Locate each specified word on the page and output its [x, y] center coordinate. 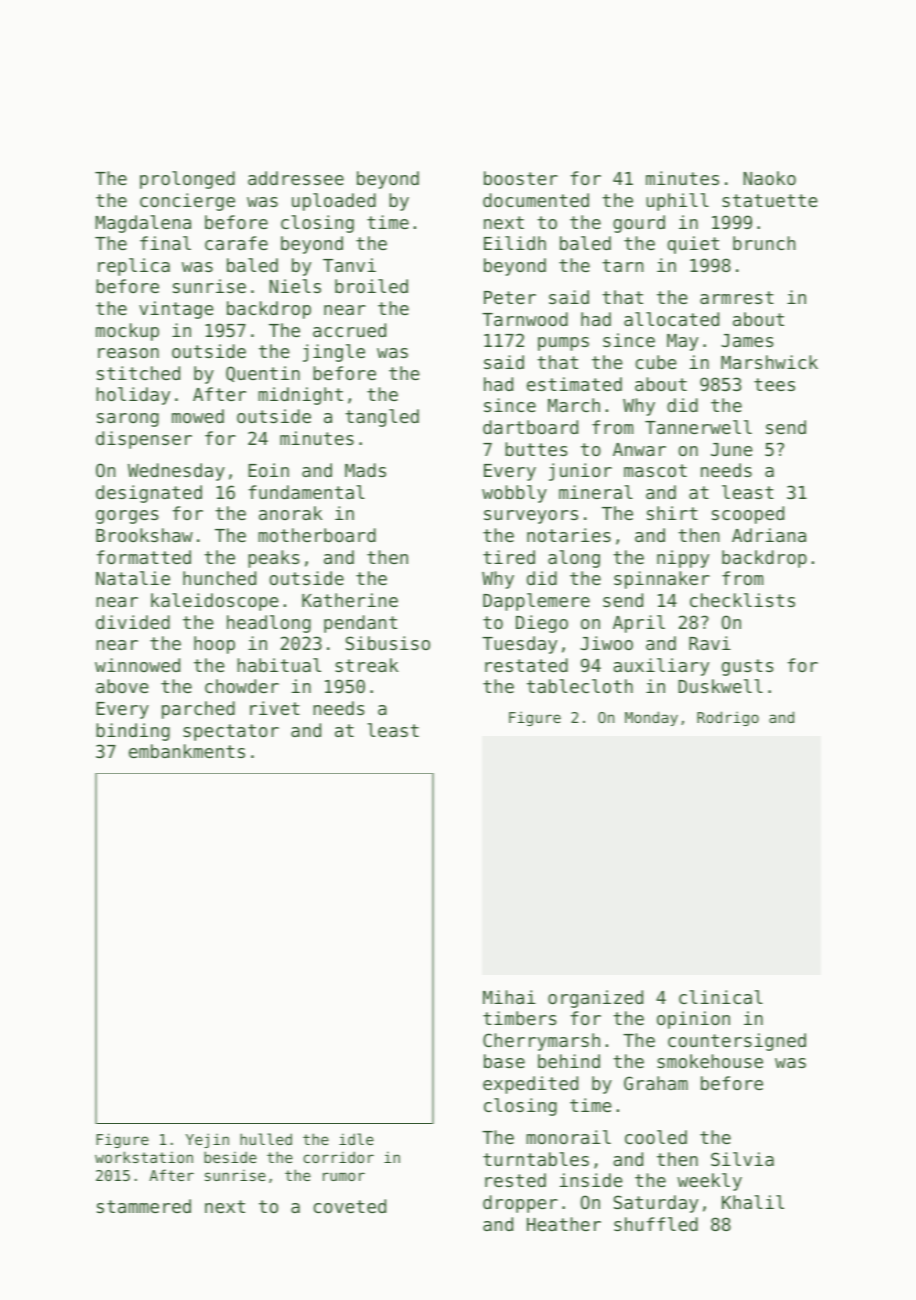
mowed [198, 416]
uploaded [334, 202]
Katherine [350, 600]
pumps [563, 344]
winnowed [137, 665]
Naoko [769, 178]
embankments [187, 751]
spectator [231, 732]
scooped [748, 515]
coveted [349, 1206]
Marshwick [769, 362]
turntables [536, 1159]
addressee [296, 178]
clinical [721, 997]
